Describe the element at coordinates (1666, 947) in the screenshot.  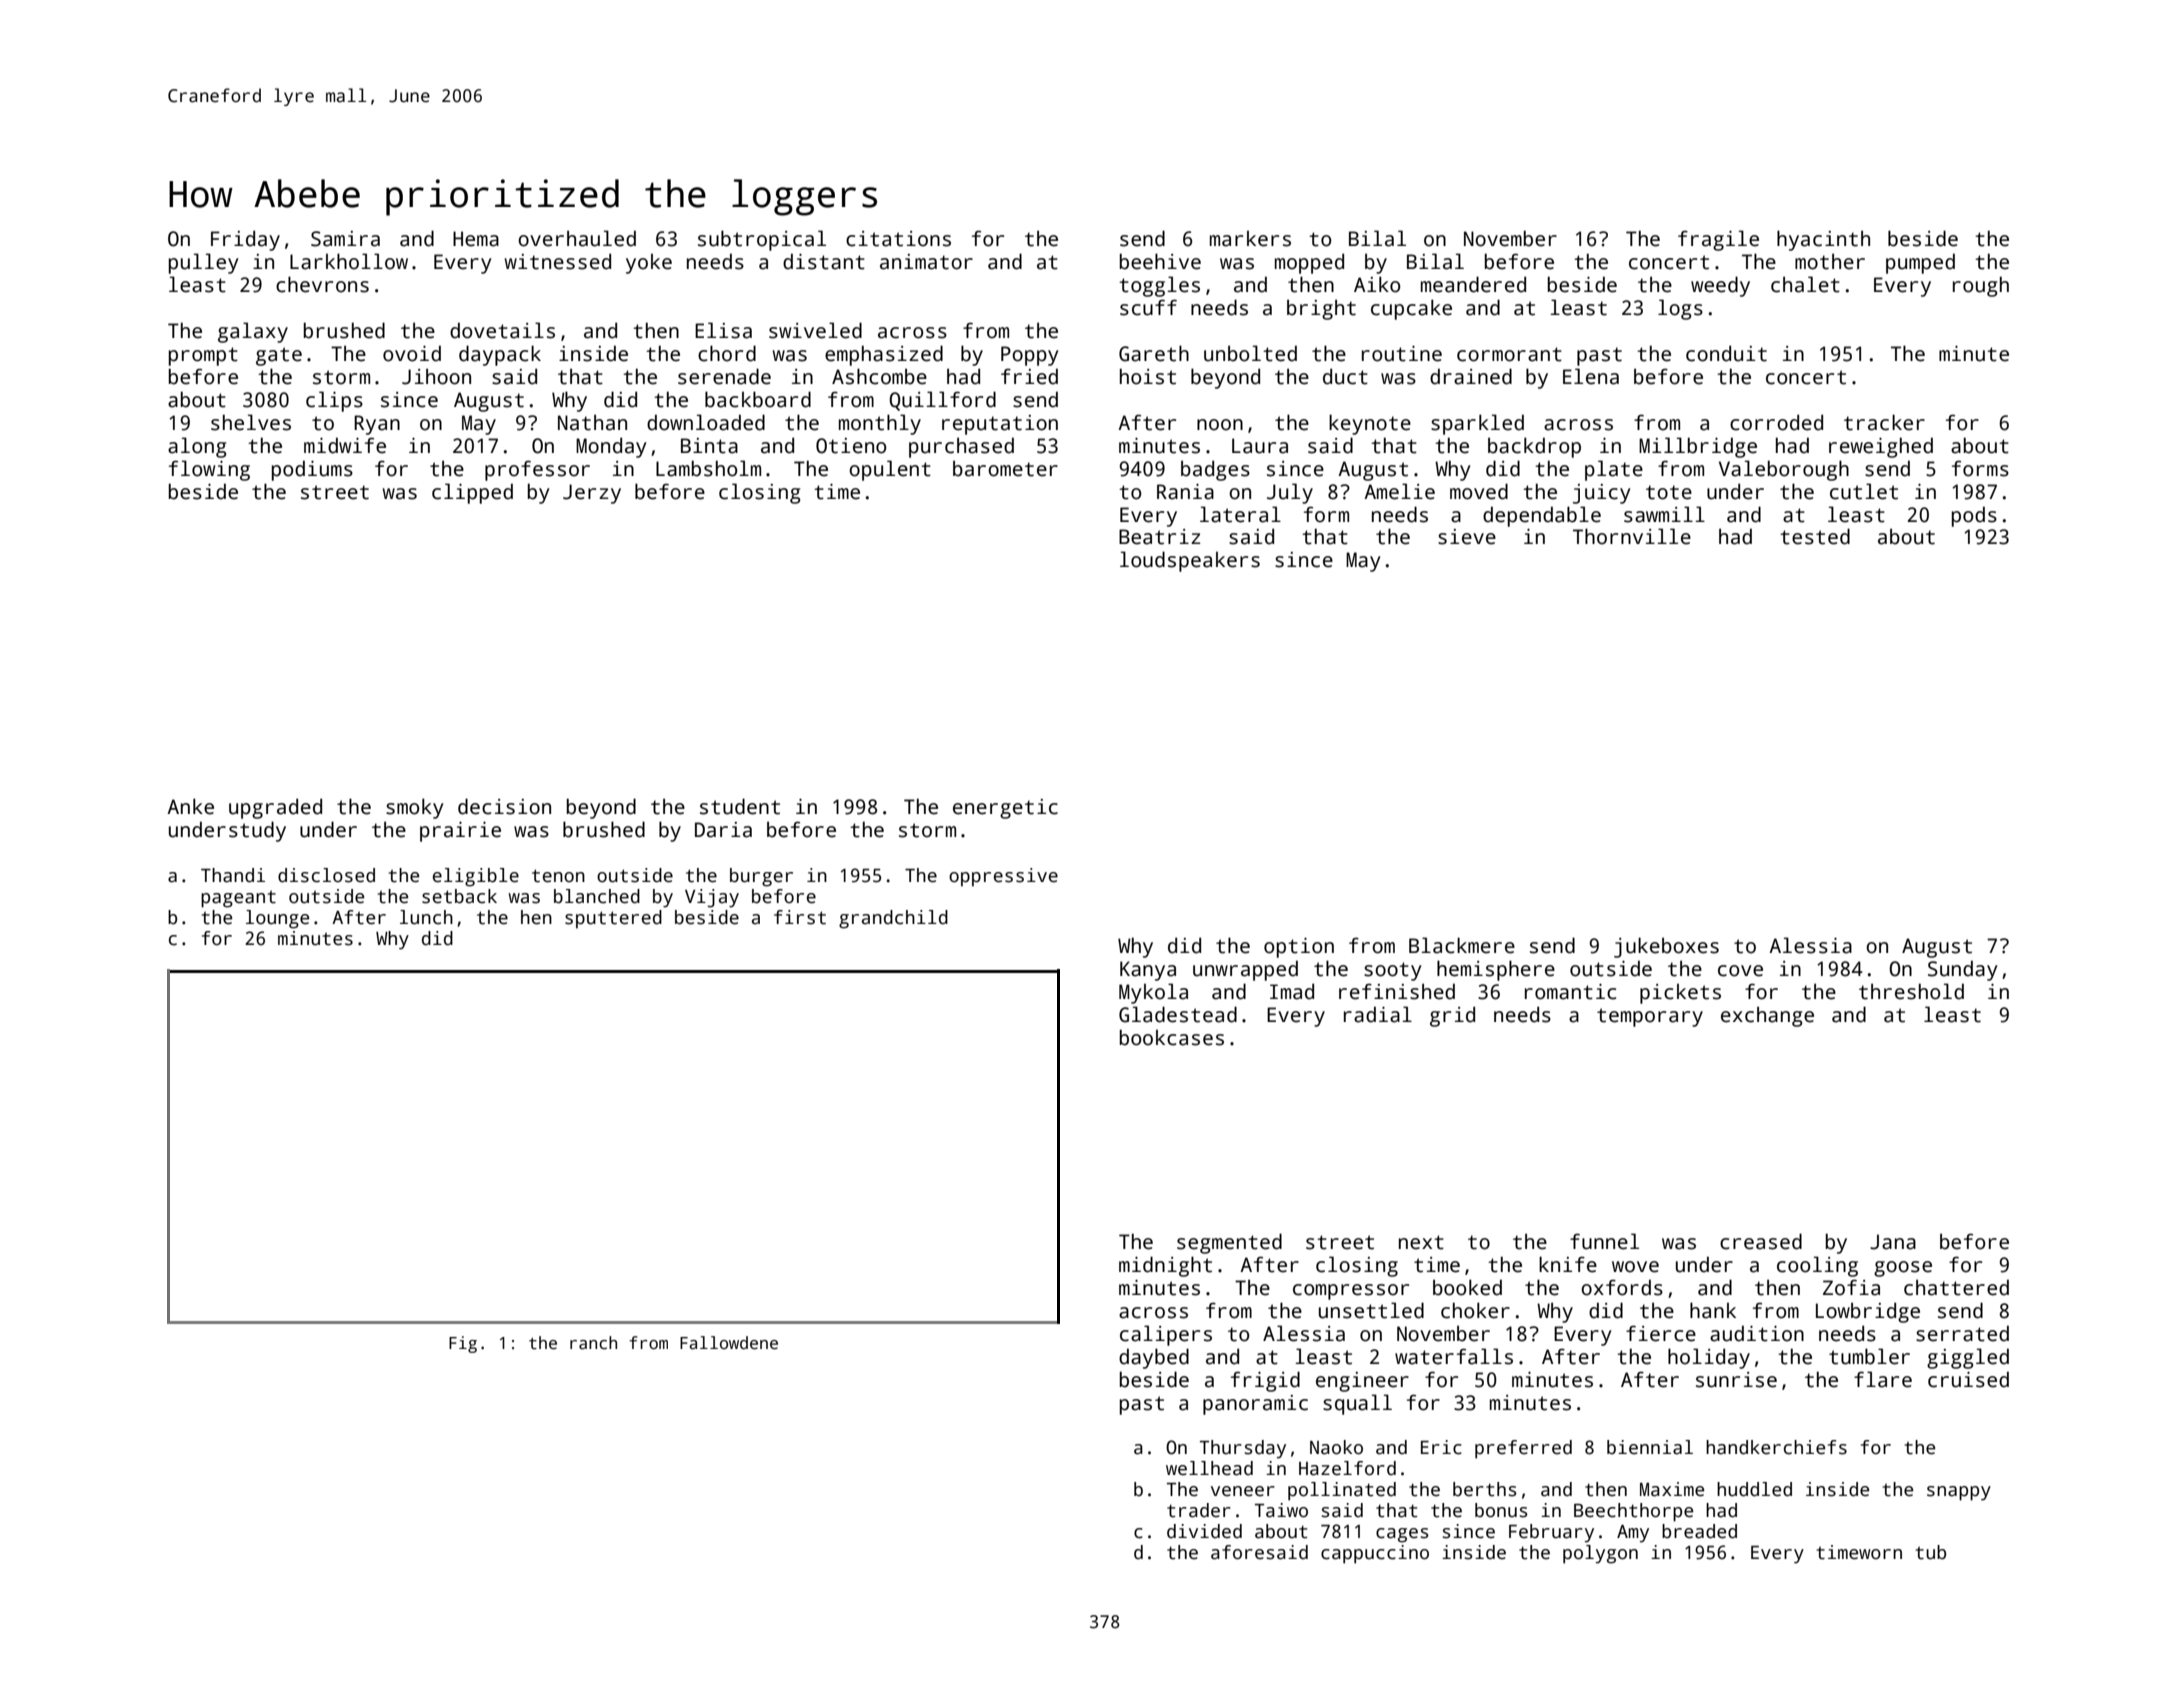
I see `jukeboxes` at that location.
